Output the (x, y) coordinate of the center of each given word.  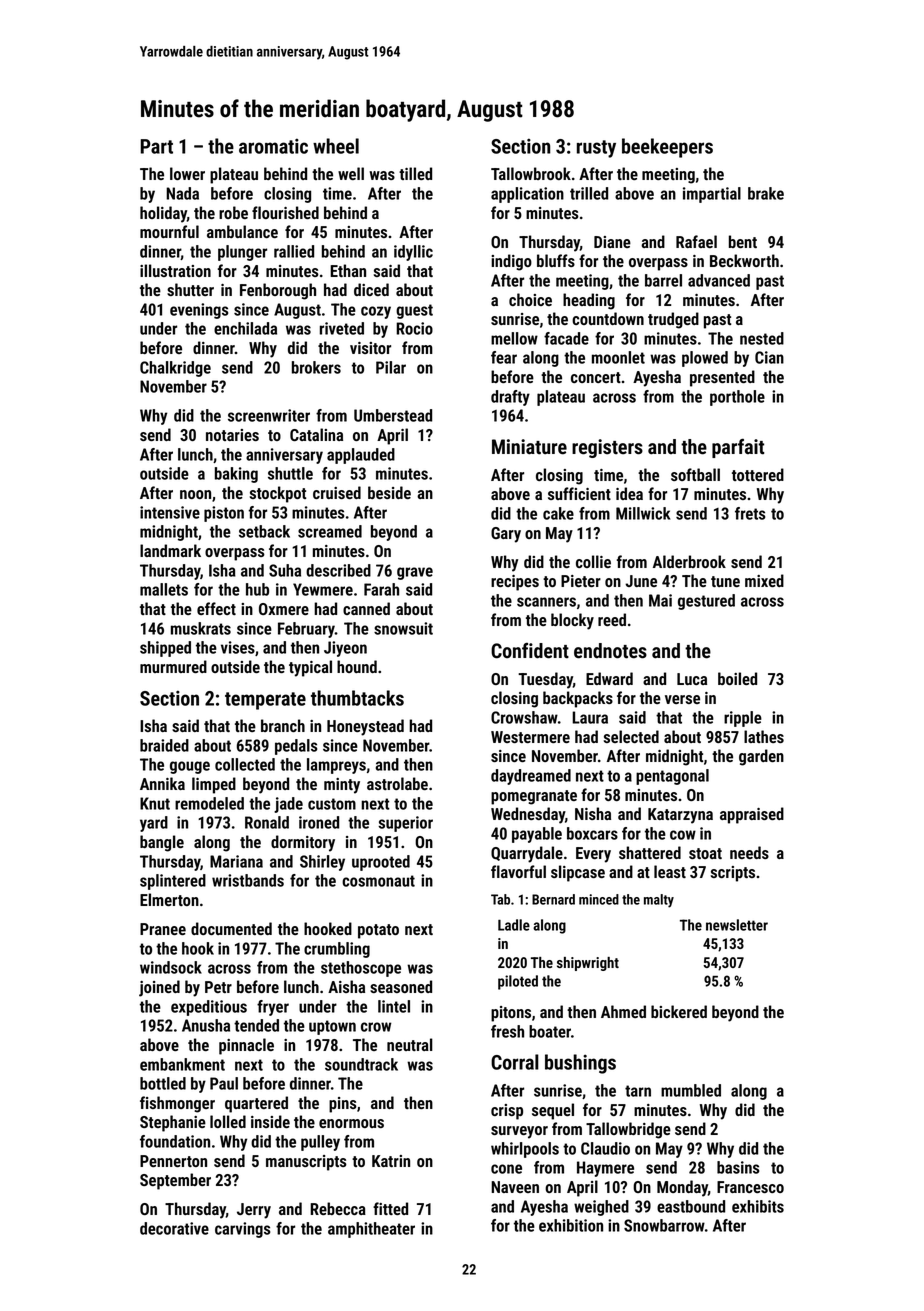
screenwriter (269, 415)
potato (378, 931)
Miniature (529, 447)
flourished (285, 212)
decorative (174, 1228)
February (306, 630)
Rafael (696, 241)
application (527, 195)
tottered (758, 474)
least (670, 871)
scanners (546, 602)
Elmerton (169, 899)
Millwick (643, 513)
